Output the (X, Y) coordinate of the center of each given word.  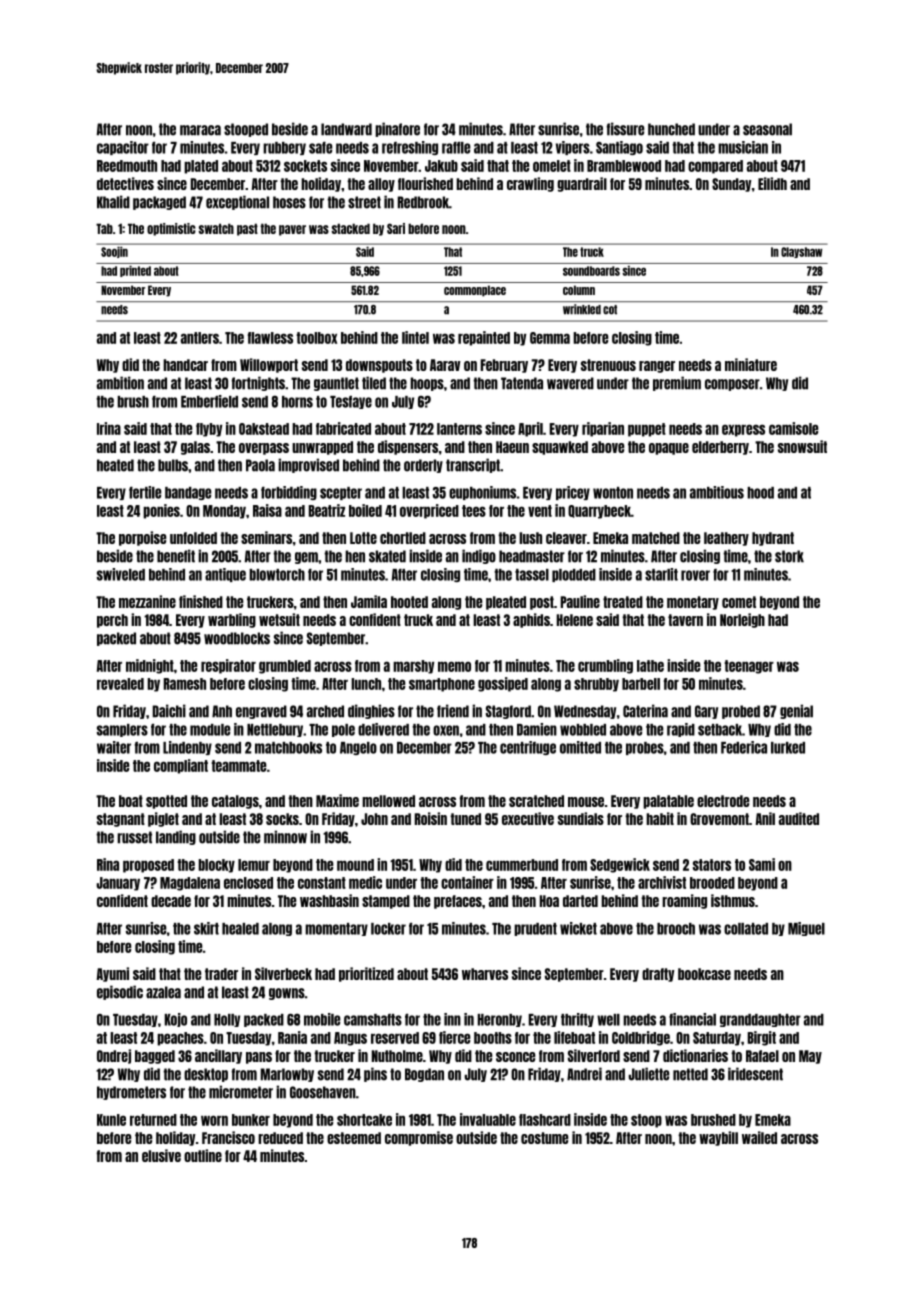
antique (225, 575)
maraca (200, 130)
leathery (726, 539)
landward (346, 129)
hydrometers (131, 1093)
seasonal (767, 129)
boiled (365, 510)
